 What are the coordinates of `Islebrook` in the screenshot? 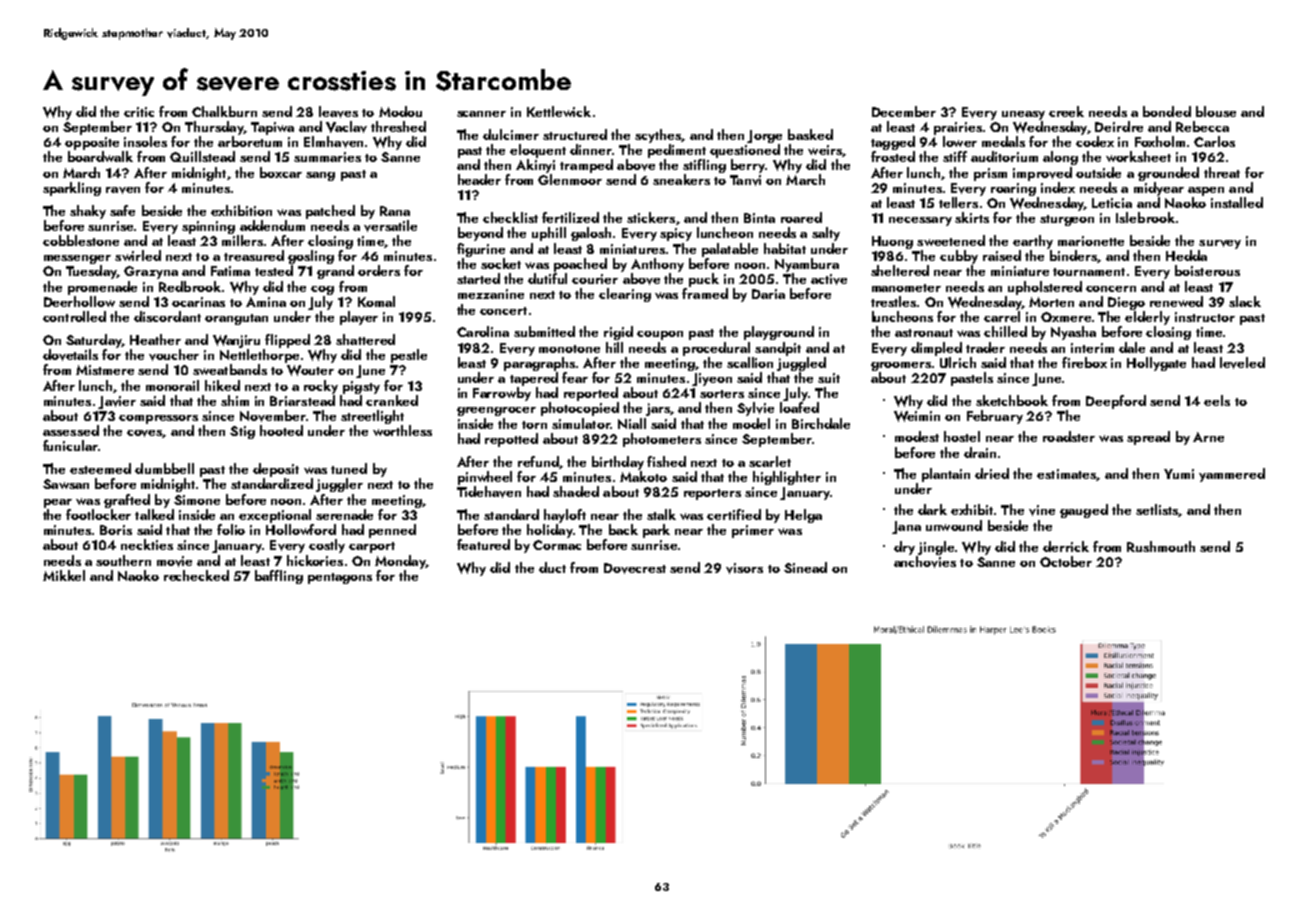 It's located at (1145, 217).
